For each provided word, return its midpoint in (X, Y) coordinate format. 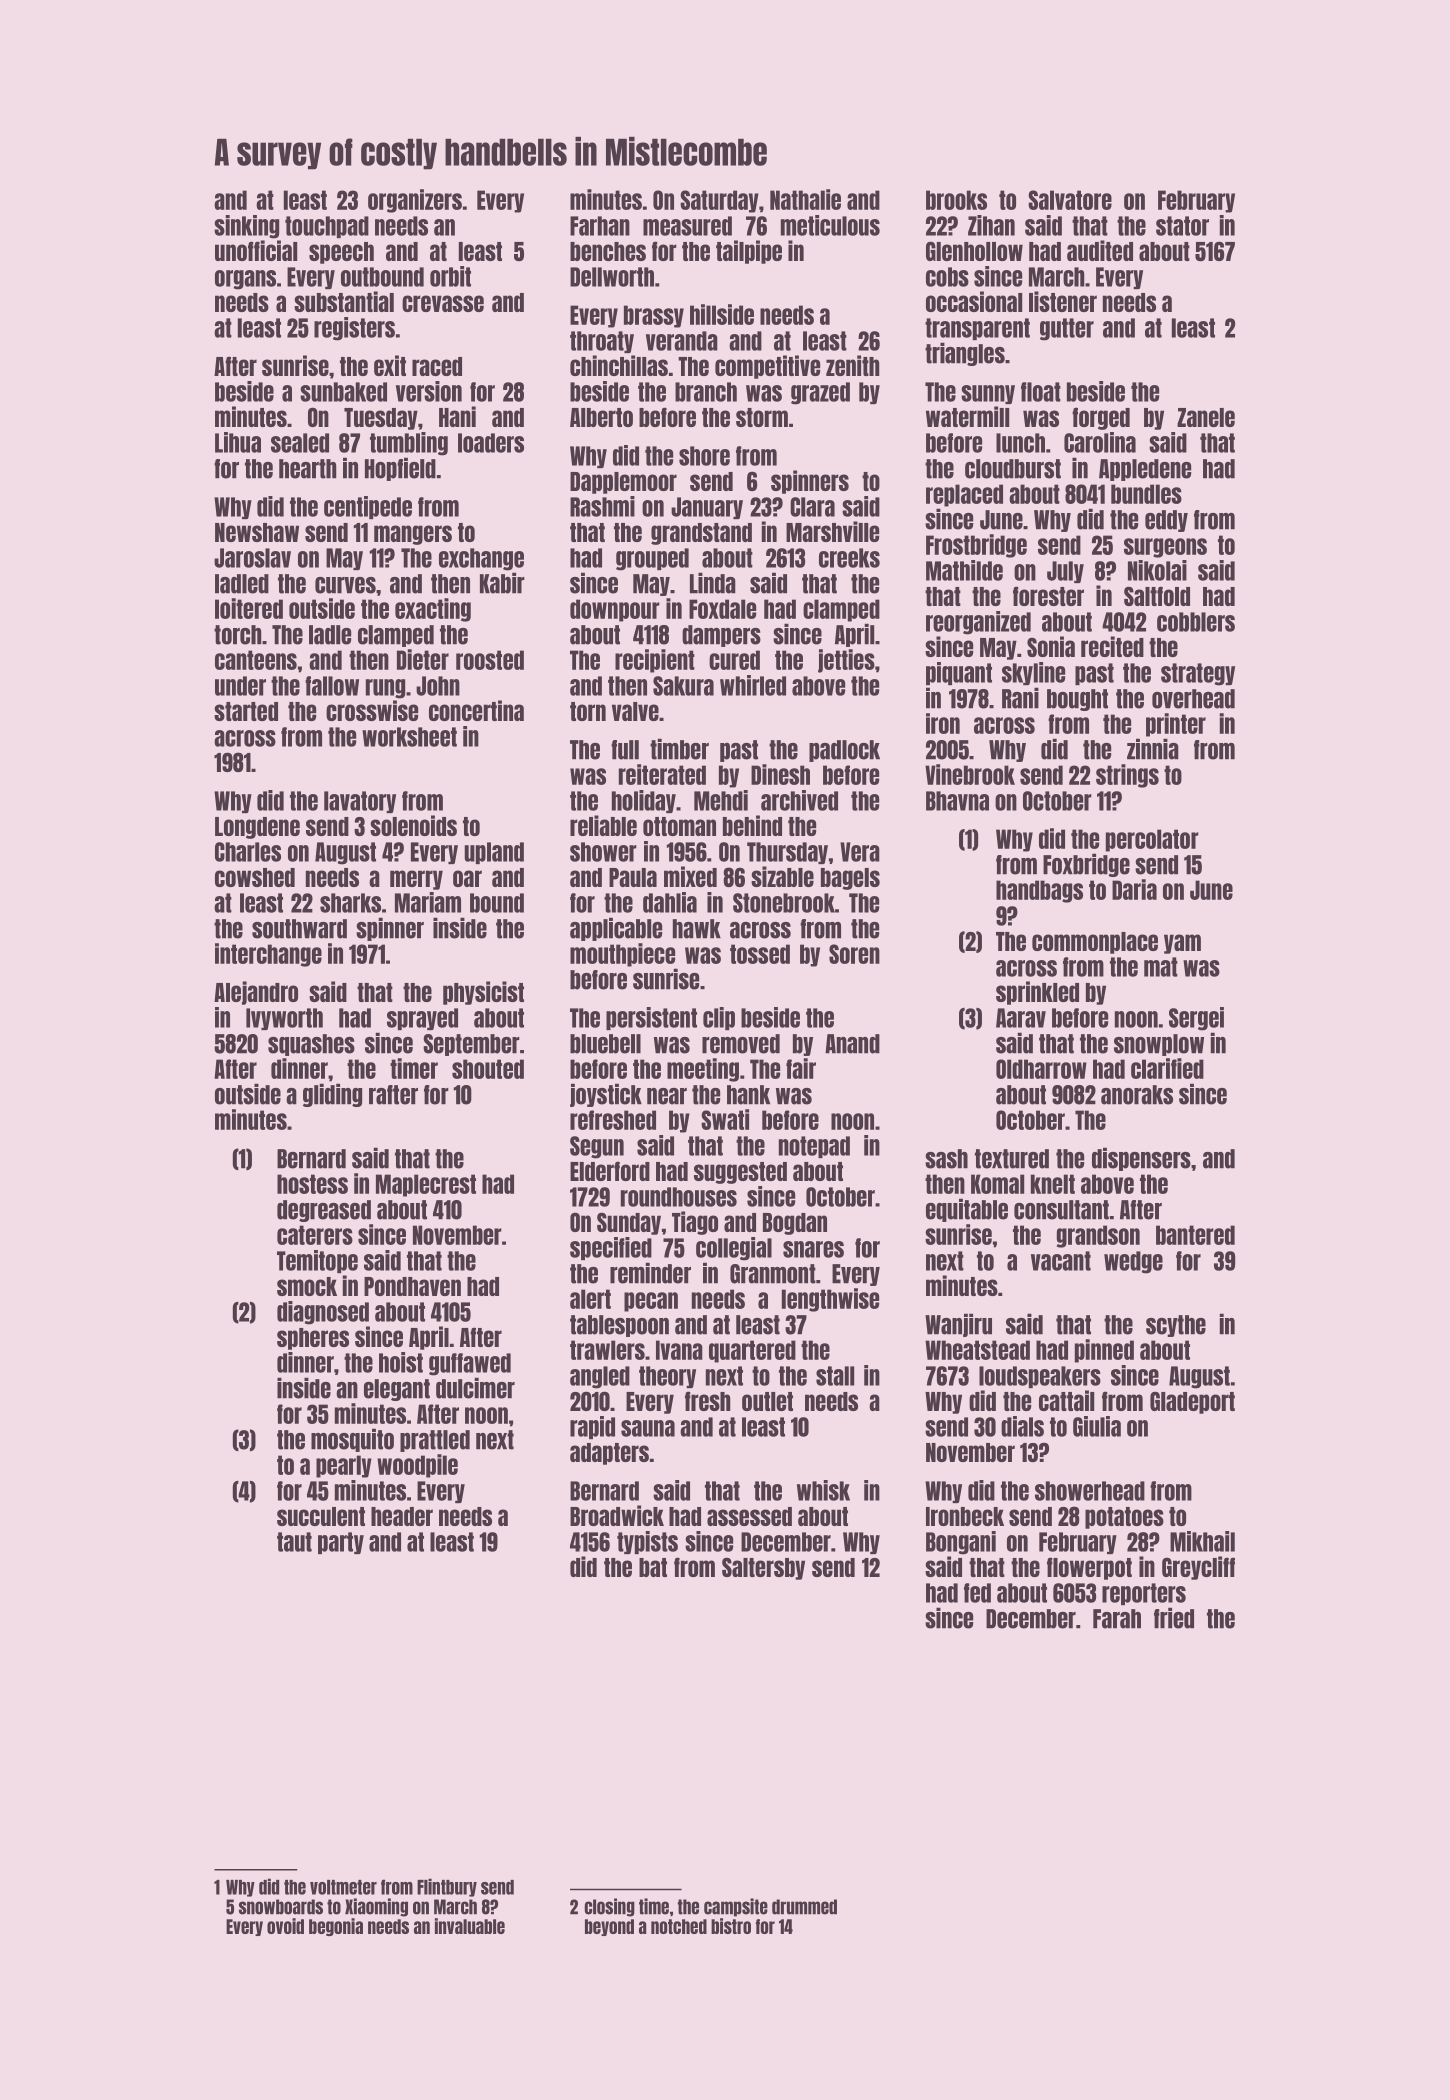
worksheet (409, 737)
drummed (804, 1907)
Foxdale (722, 609)
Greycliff (1198, 1568)
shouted (488, 1069)
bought (1077, 700)
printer (1176, 725)
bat (653, 1567)
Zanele (1206, 417)
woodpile (417, 1466)
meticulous (830, 225)
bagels (850, 879)
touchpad (327, 227)
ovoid (285, 1926)
